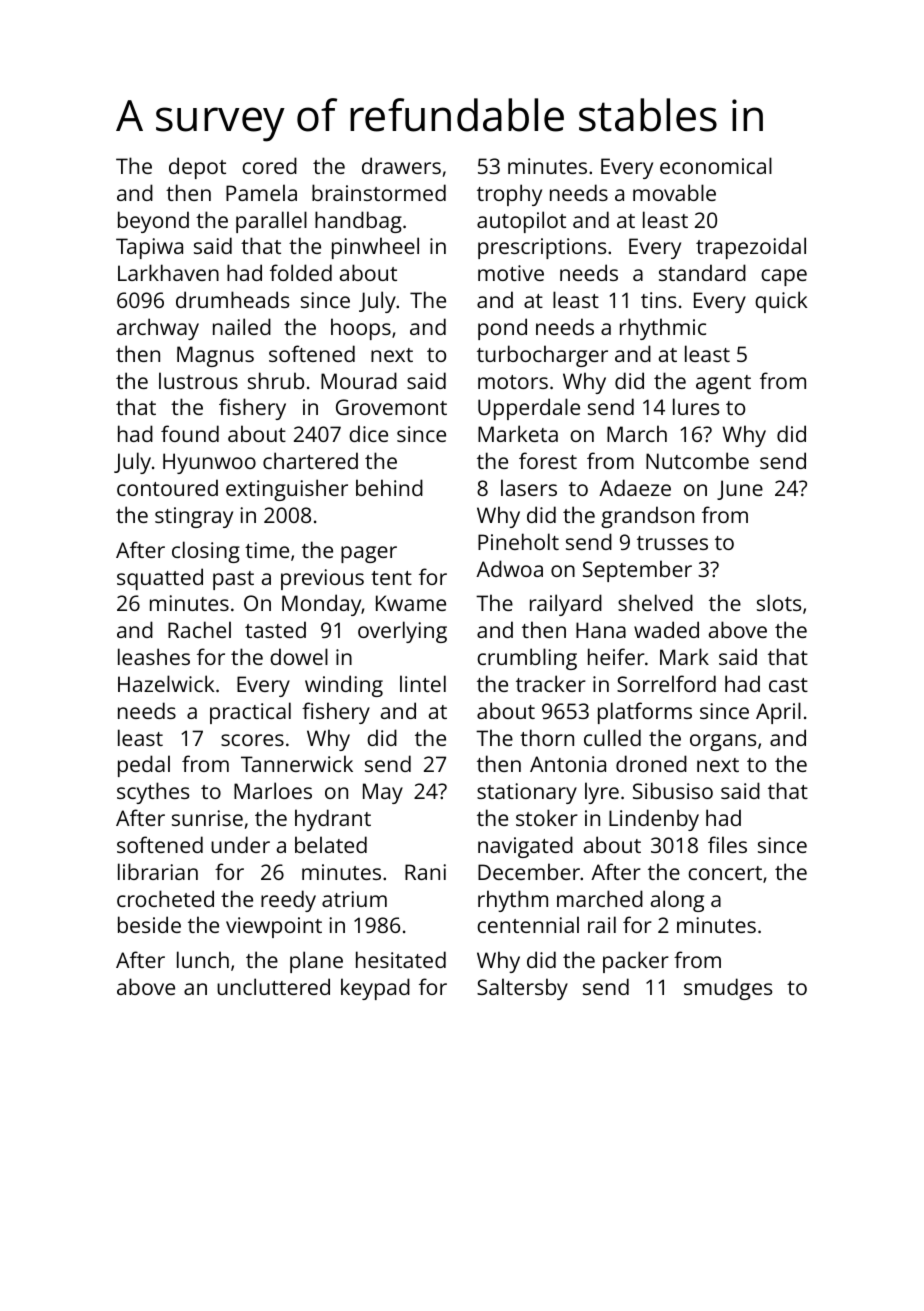 Image resolution: width=924 pixels, height=1311 pixels. Describe the element at coordinates (288, 901) in the screenshot. I see `reedy` at that location.
